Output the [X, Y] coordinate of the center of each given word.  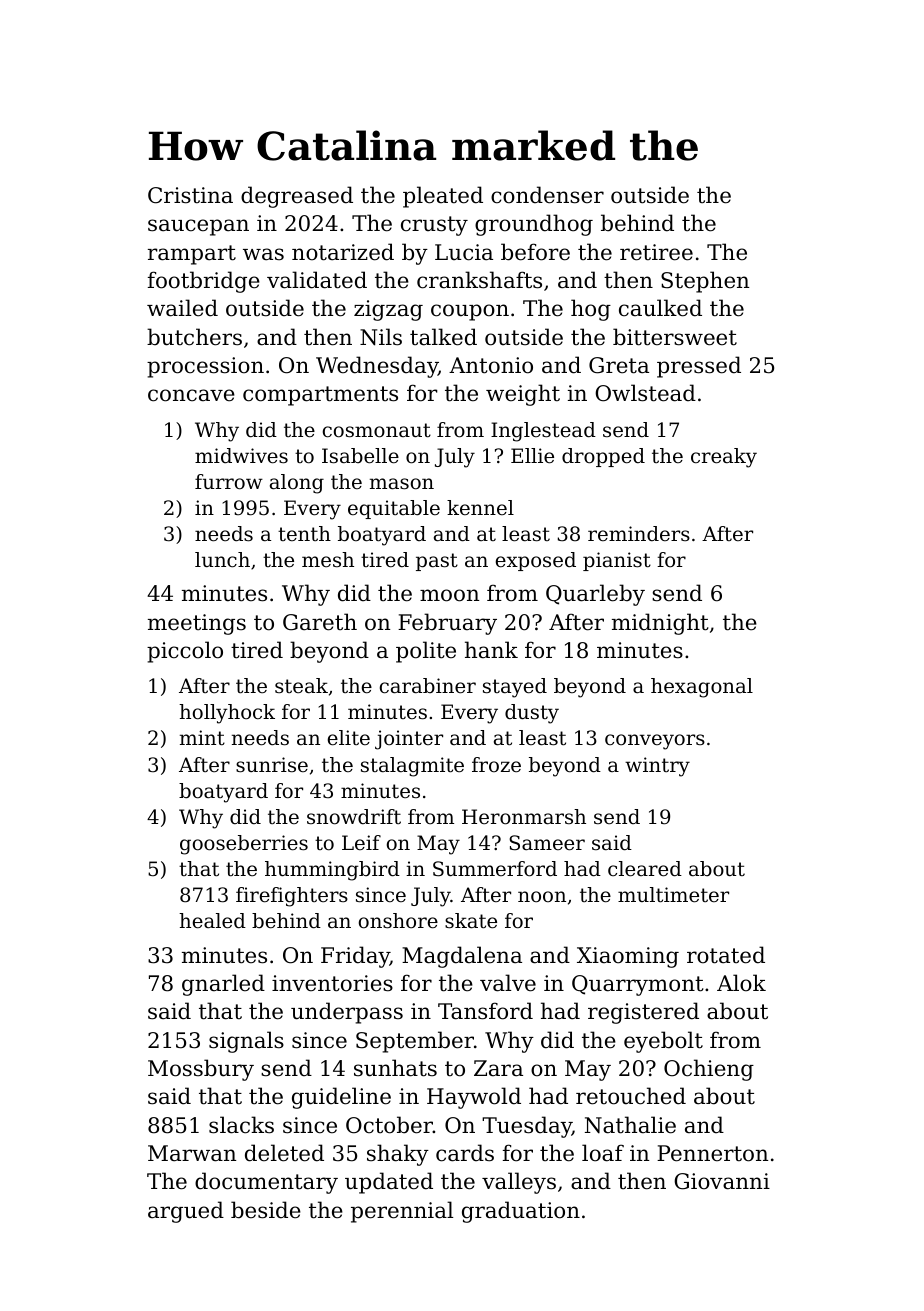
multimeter [673, 895]
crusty [434, 226]
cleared [645, 869]
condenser [547, 195]
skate [471, 921]
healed [212, 921]
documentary [266, 1183]
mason [402, 484]
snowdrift [354, 817]
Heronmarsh [524, 817]
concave [191, 395]
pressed [699, 367]
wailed [182, 308]
